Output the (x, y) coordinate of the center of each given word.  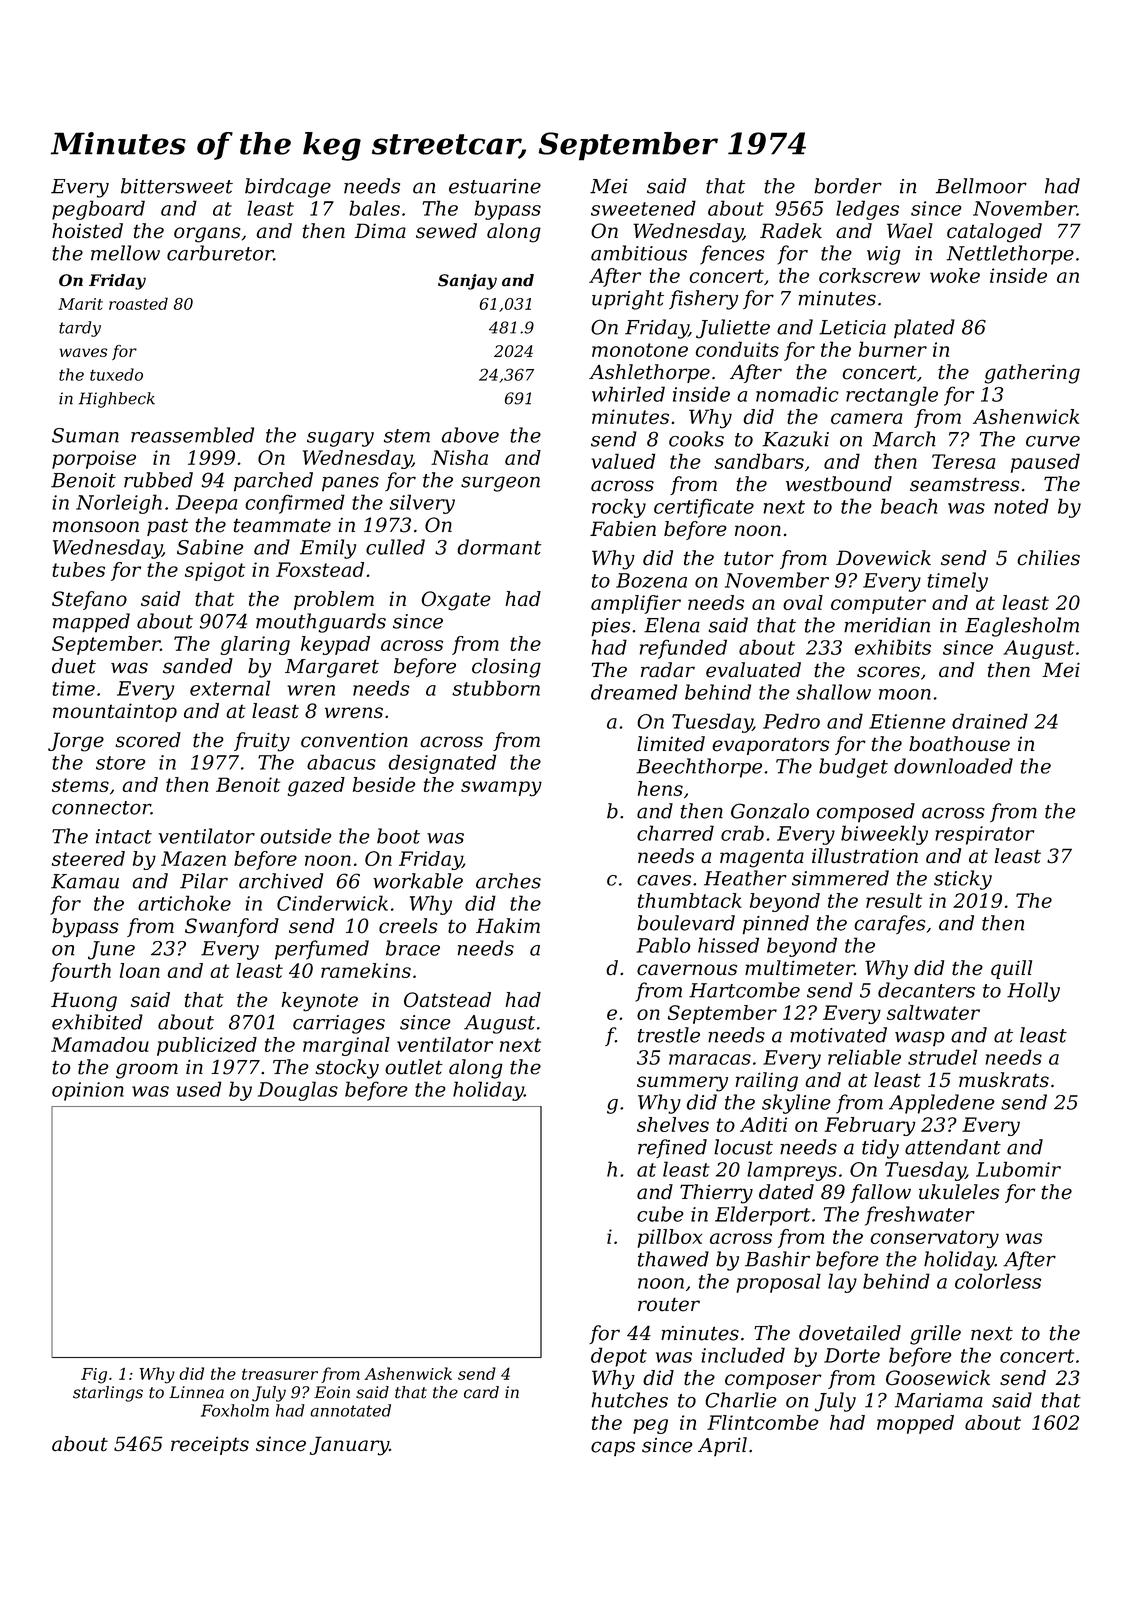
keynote (320, 1002)
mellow (125, 253)
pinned (776, 925)
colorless (998, 1281)
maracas (710, 1059)
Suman (85, 435)
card (481, 1392)
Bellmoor (981, 186)
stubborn (496, 688)
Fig (94, 1376)
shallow (833, 692)
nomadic (797, 394)
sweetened (643, 208)
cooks (696, 439)
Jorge (76, 742)
